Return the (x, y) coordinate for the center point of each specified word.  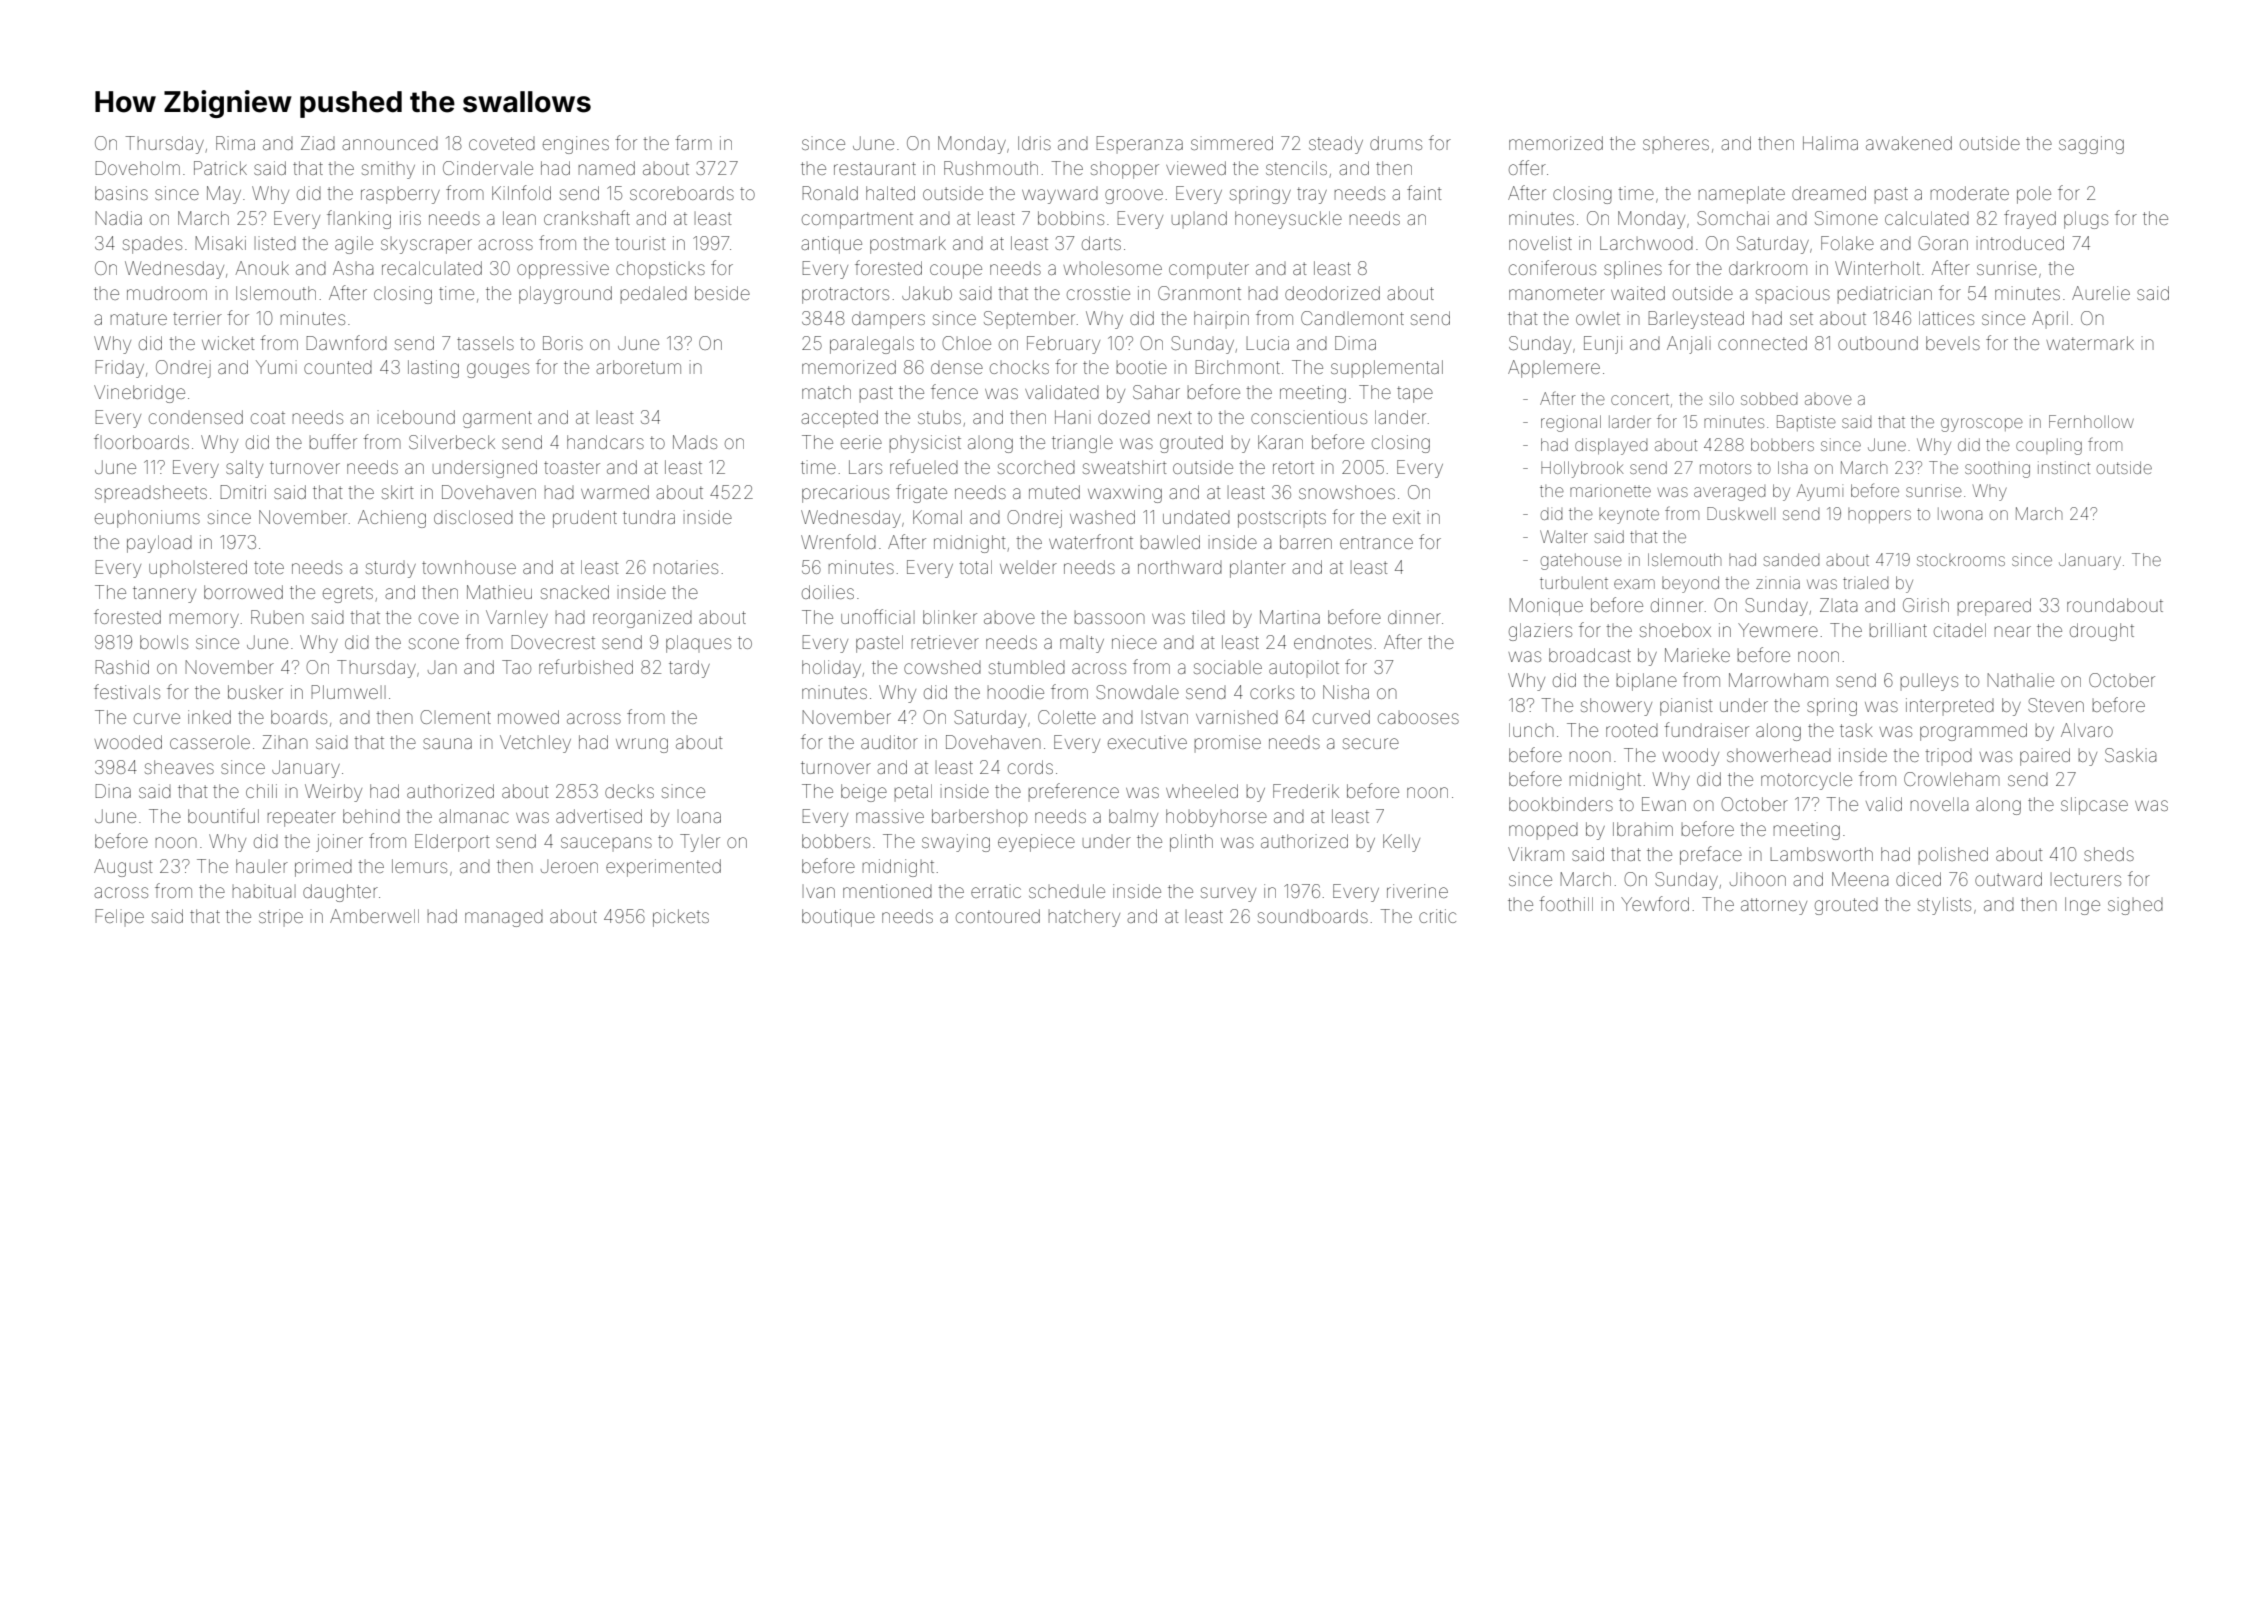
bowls (164, 642)
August (123, 868)
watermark (2090, 343)
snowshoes (1347, 492)
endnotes (1333, 642)
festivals (127, 691)
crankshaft (587, 217)
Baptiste (1806, 423)
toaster (572, 467)
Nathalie (2021, 680)
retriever (945, 642)
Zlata (1839, 605)
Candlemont (1352, 318)
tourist (640, 243)
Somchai (1733, 218)
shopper (1125, 170)
